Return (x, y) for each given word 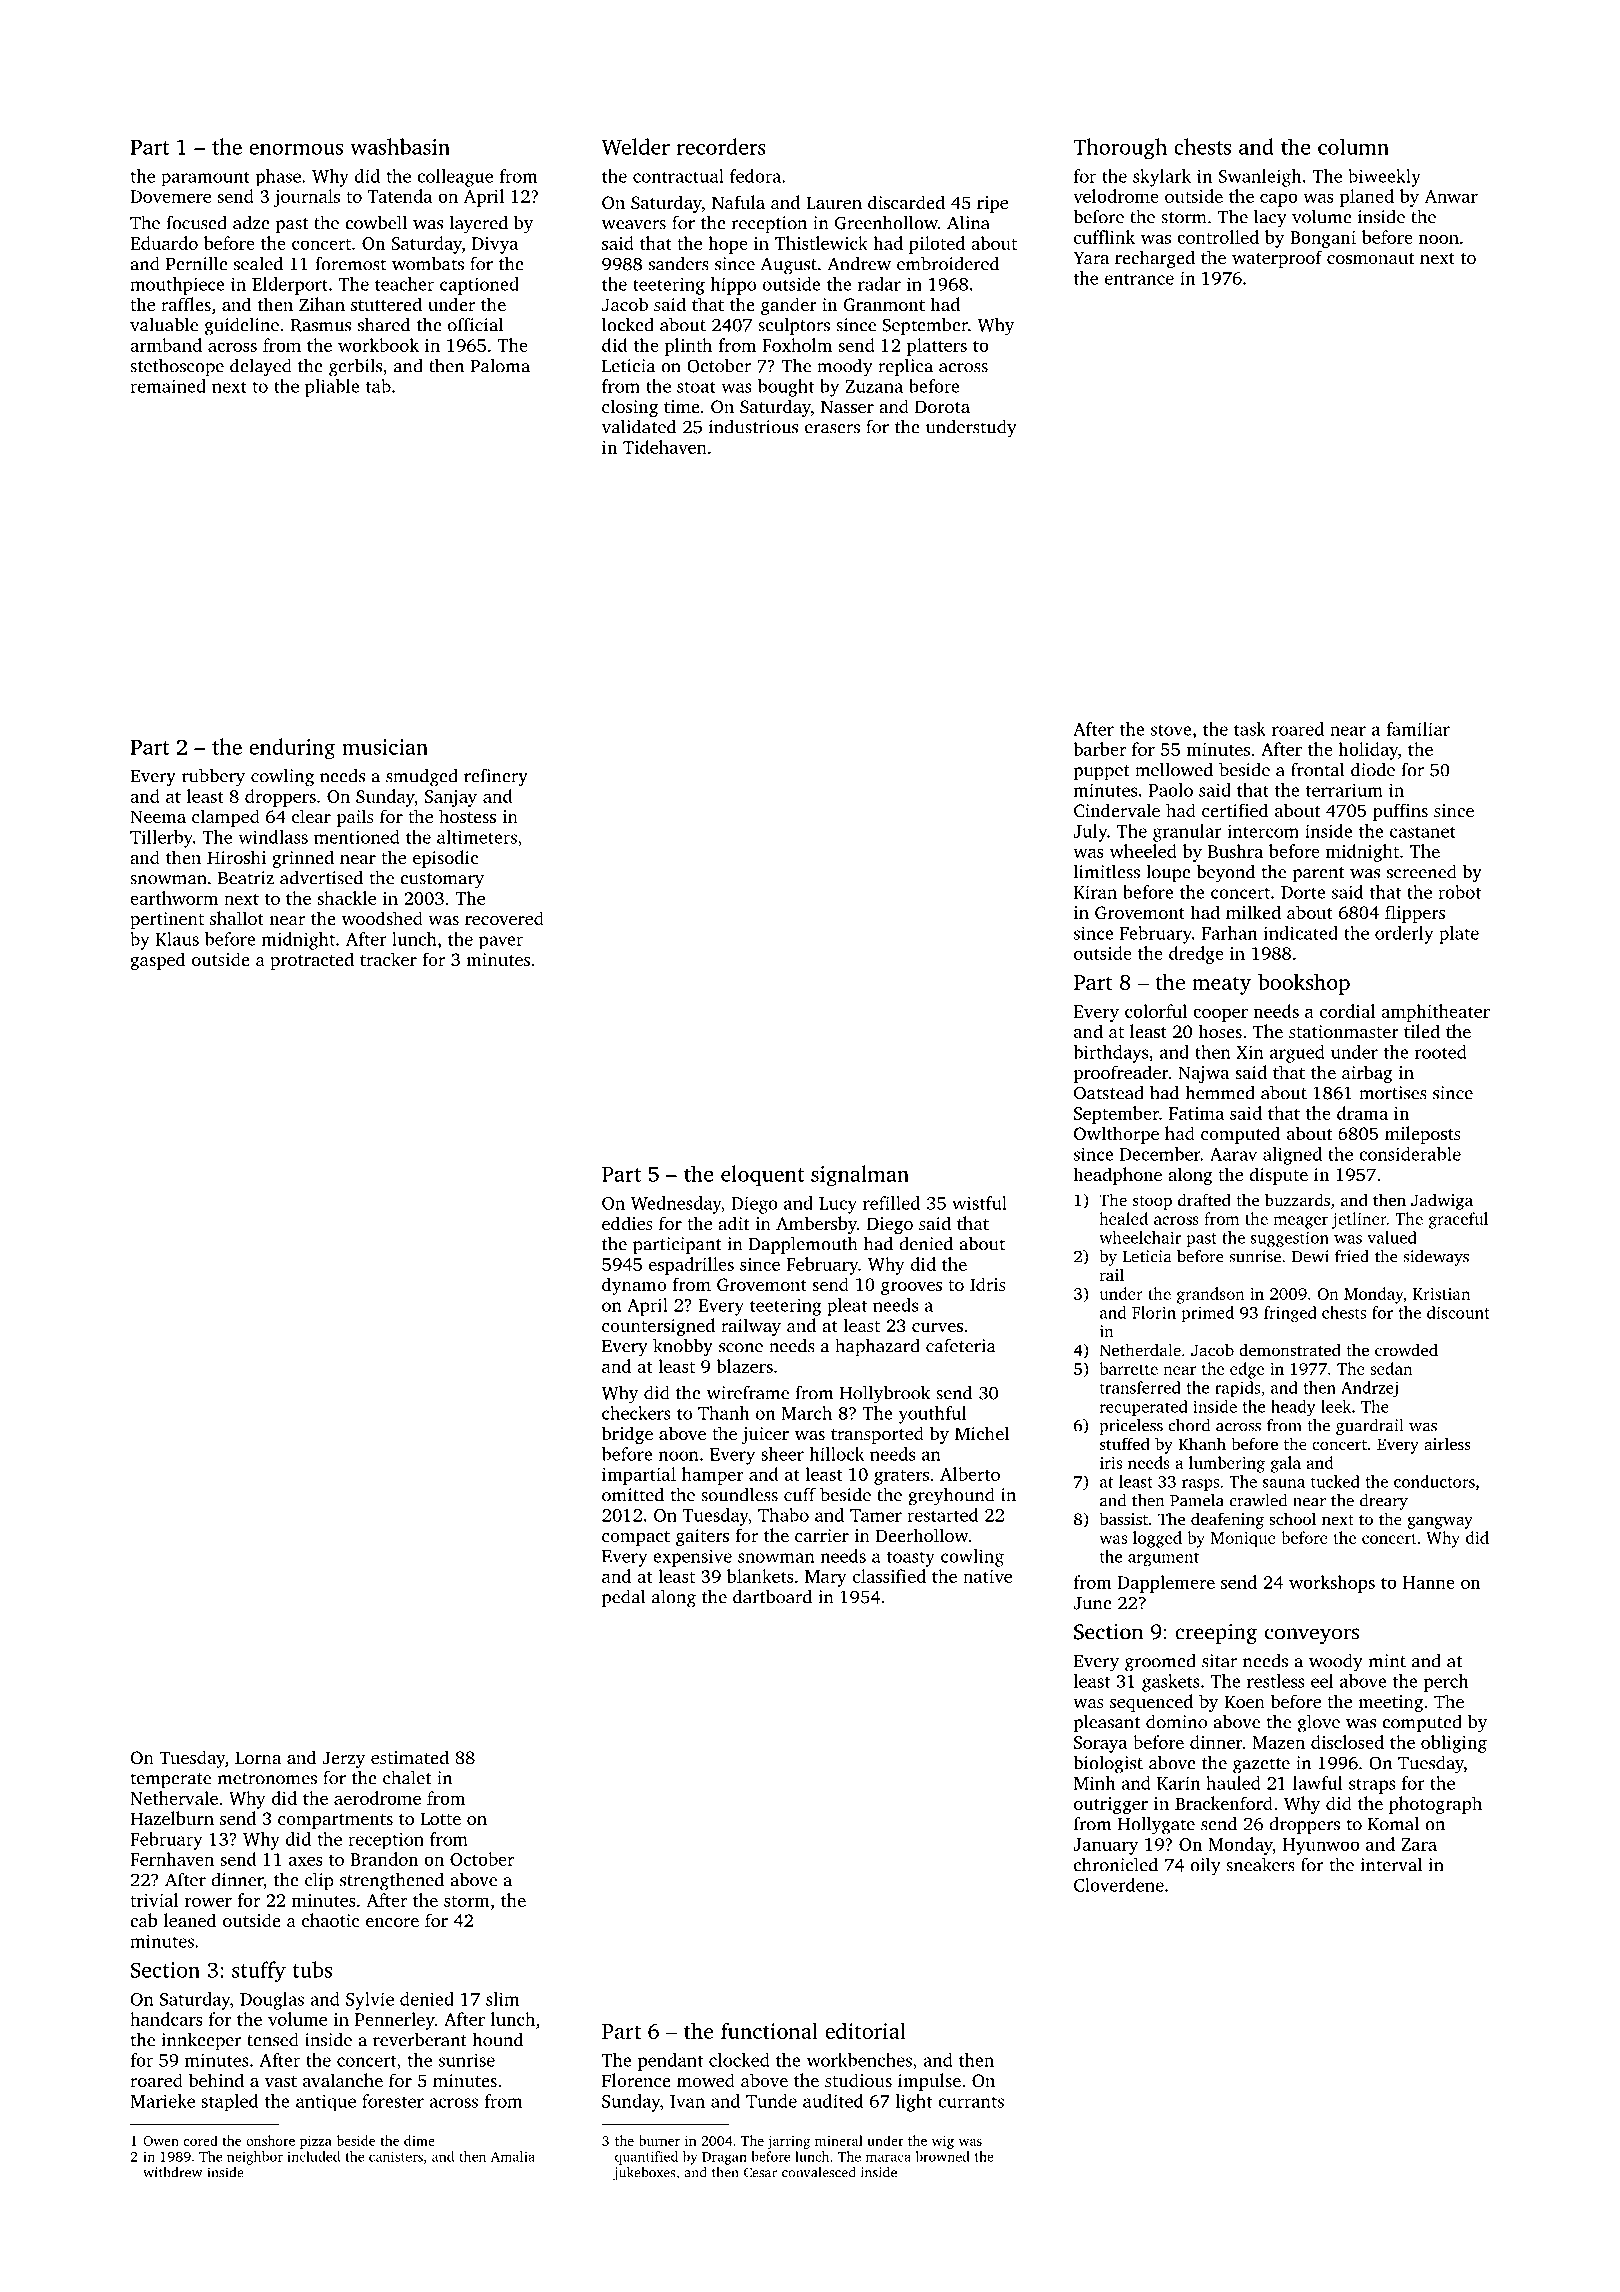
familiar (1418, 729)
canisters (396, 2156)
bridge (627, 1435)
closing (630, 408)
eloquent (762, 1176)
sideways (1436, 1258)
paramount (205, 178)
